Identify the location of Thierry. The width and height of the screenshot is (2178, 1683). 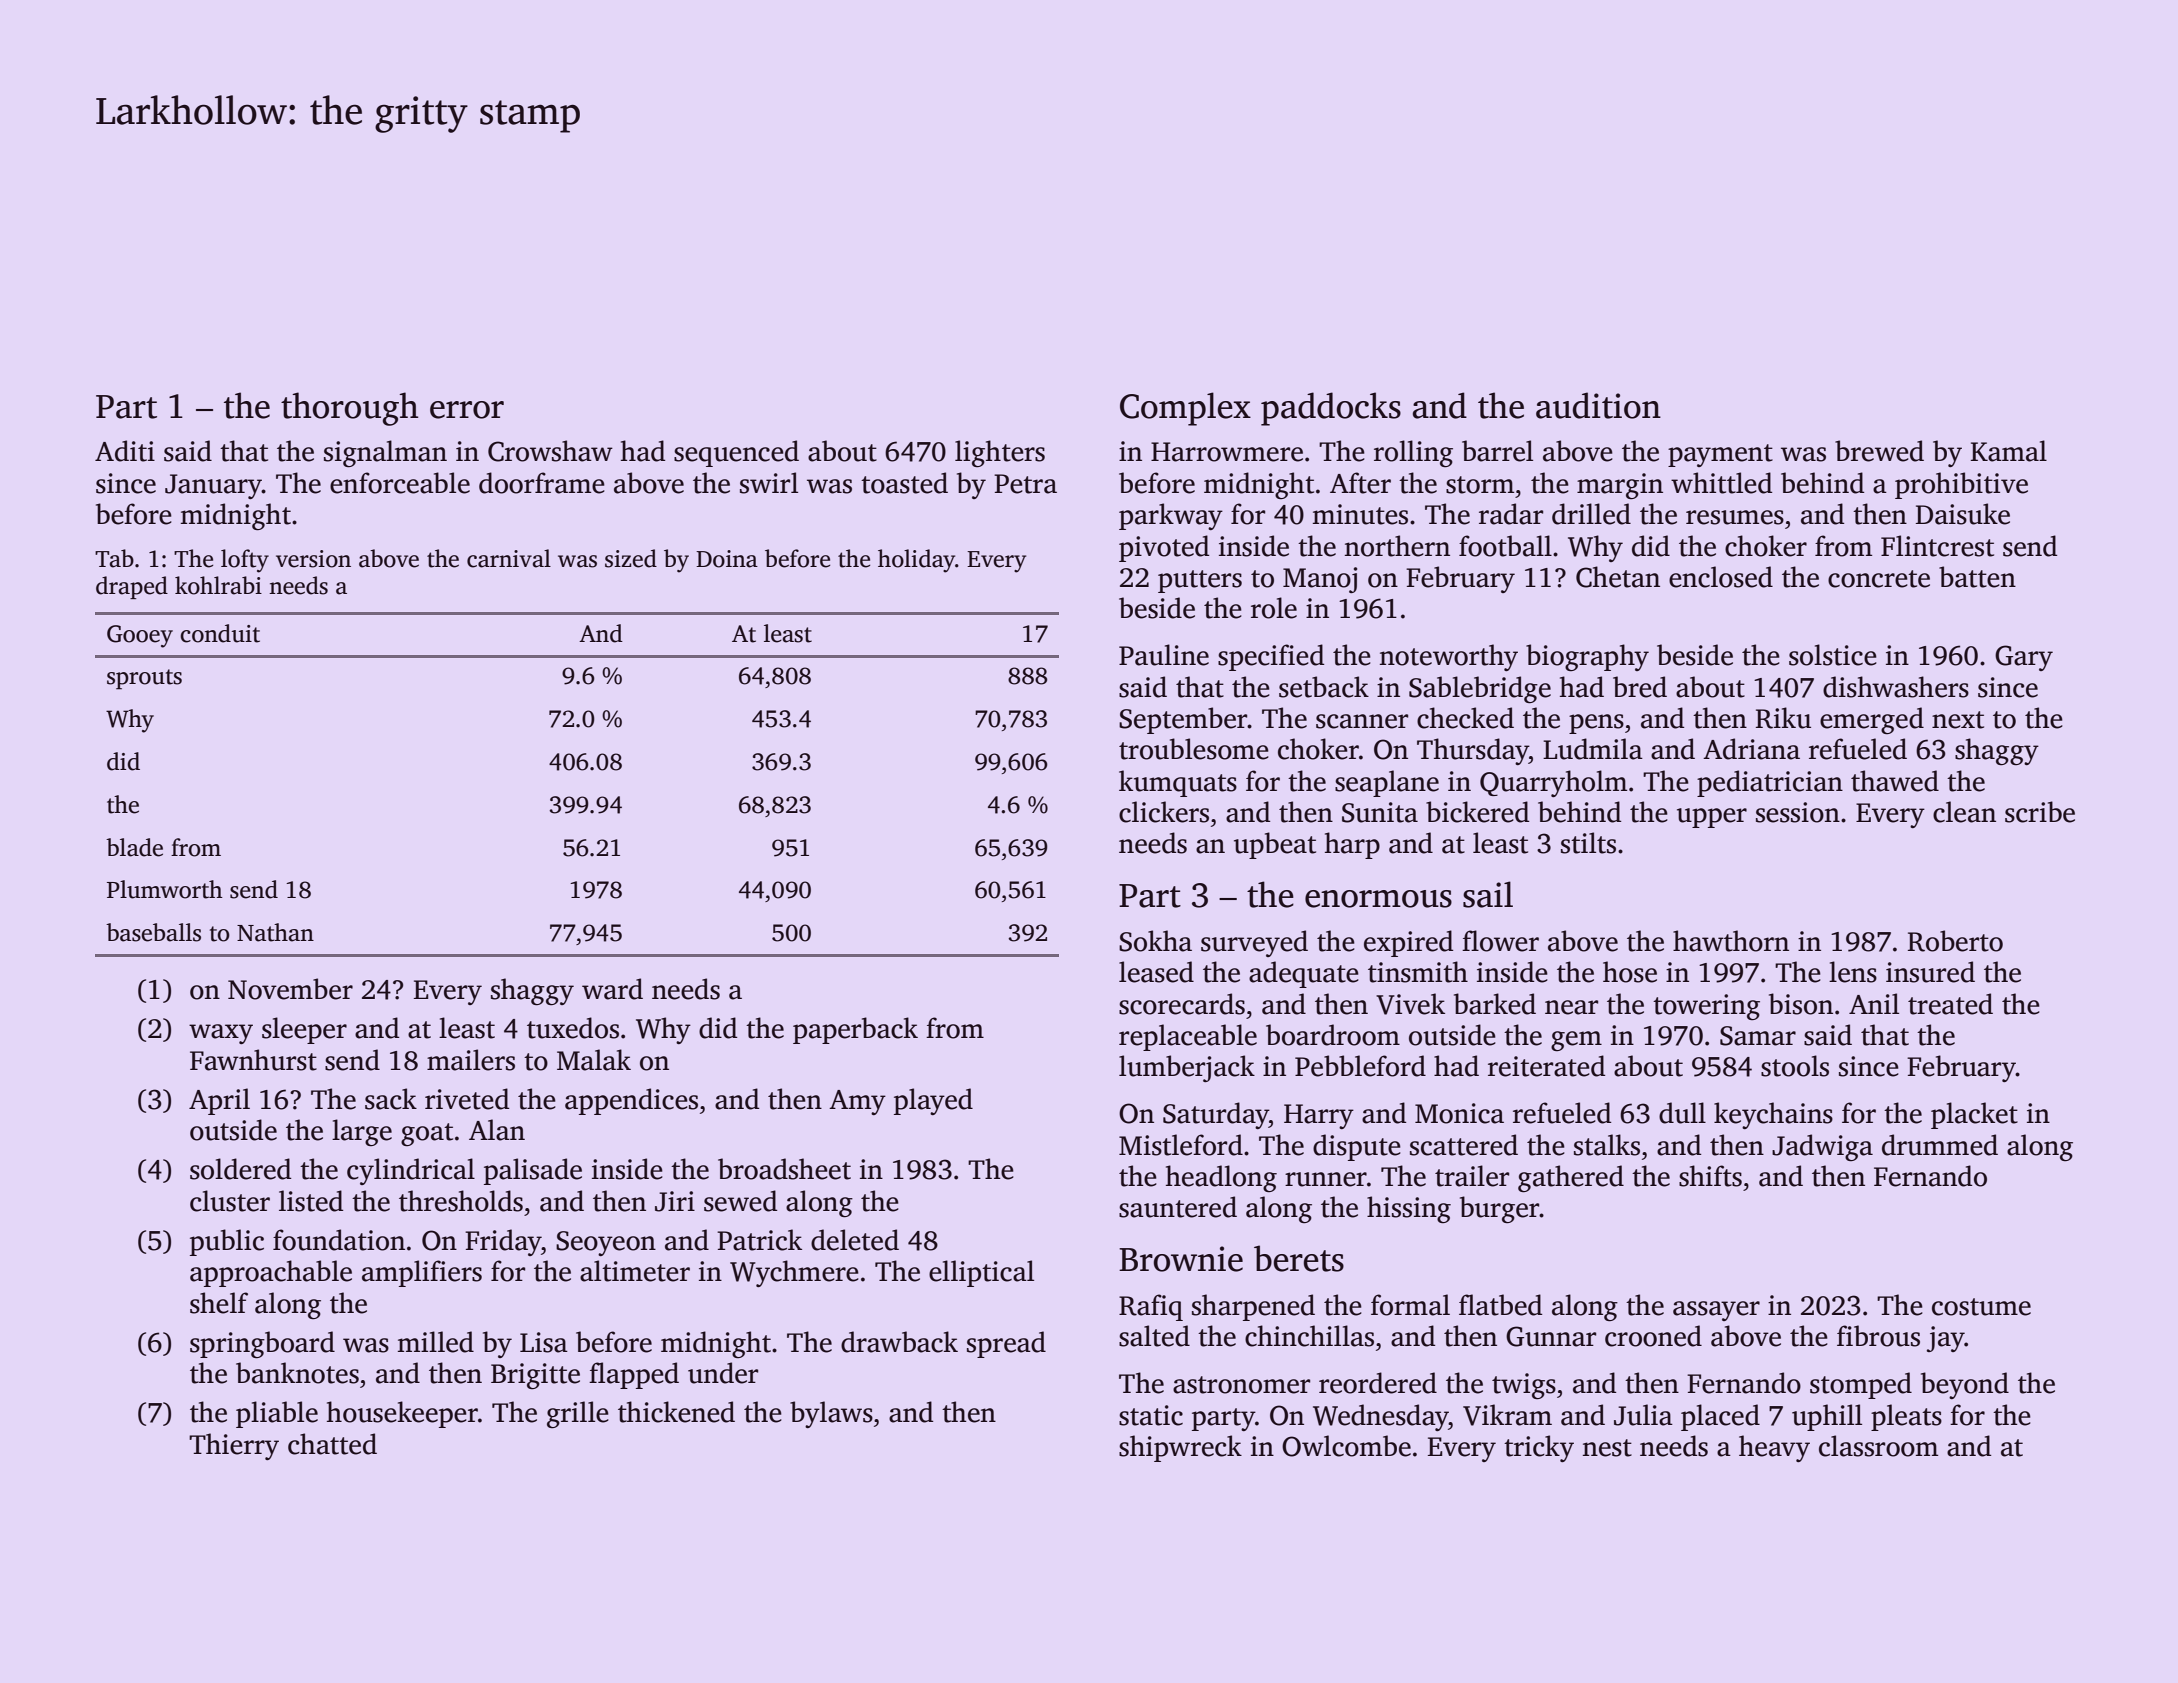
(234, 1446).
